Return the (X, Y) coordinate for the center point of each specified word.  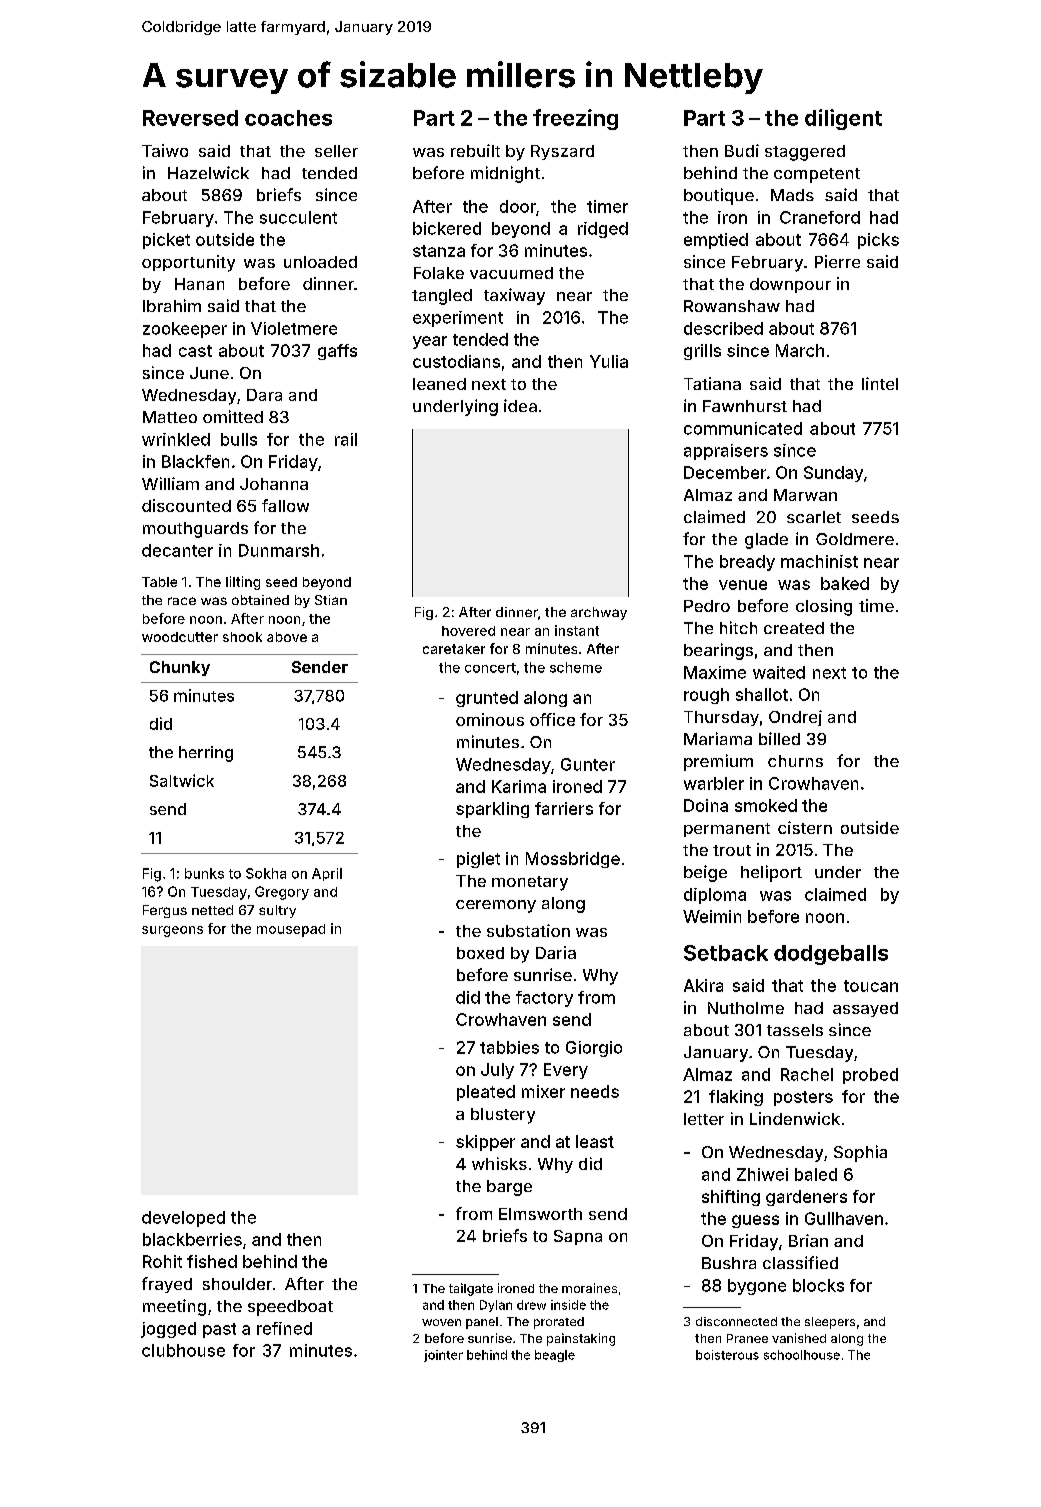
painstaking (581, 1339)
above (287, 637)
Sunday (833, 474)
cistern (805, 827)
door (518, 206)
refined (284, 1328)
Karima (519, 786)
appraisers (726, 452)
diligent (843, 119)
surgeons (172, 931)
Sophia (860, 1153)
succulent (298, 217)
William (170, 483)
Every (566, 1071)
